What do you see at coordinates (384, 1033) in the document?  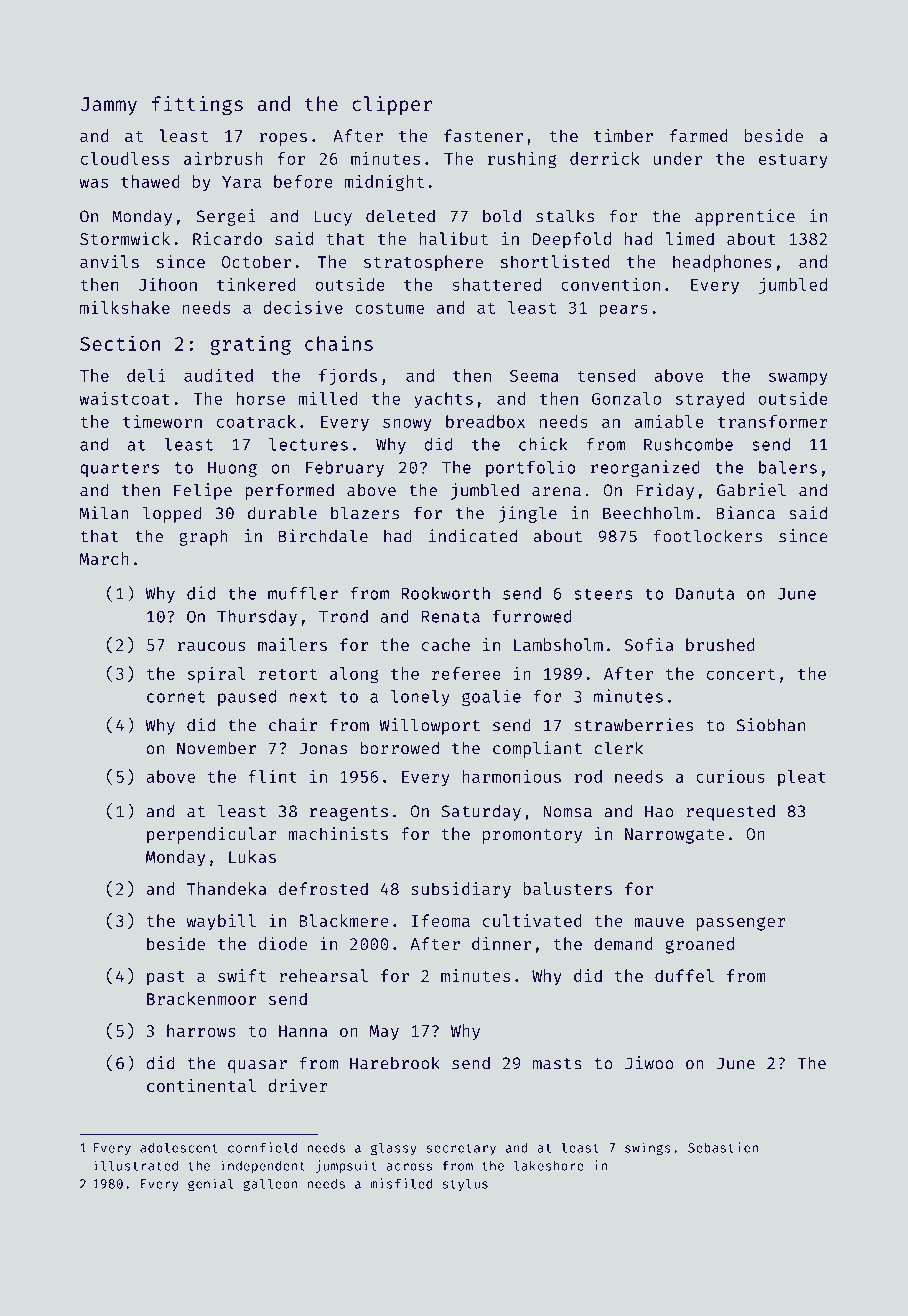 I see `May` at bounding box center [384, 1033].
